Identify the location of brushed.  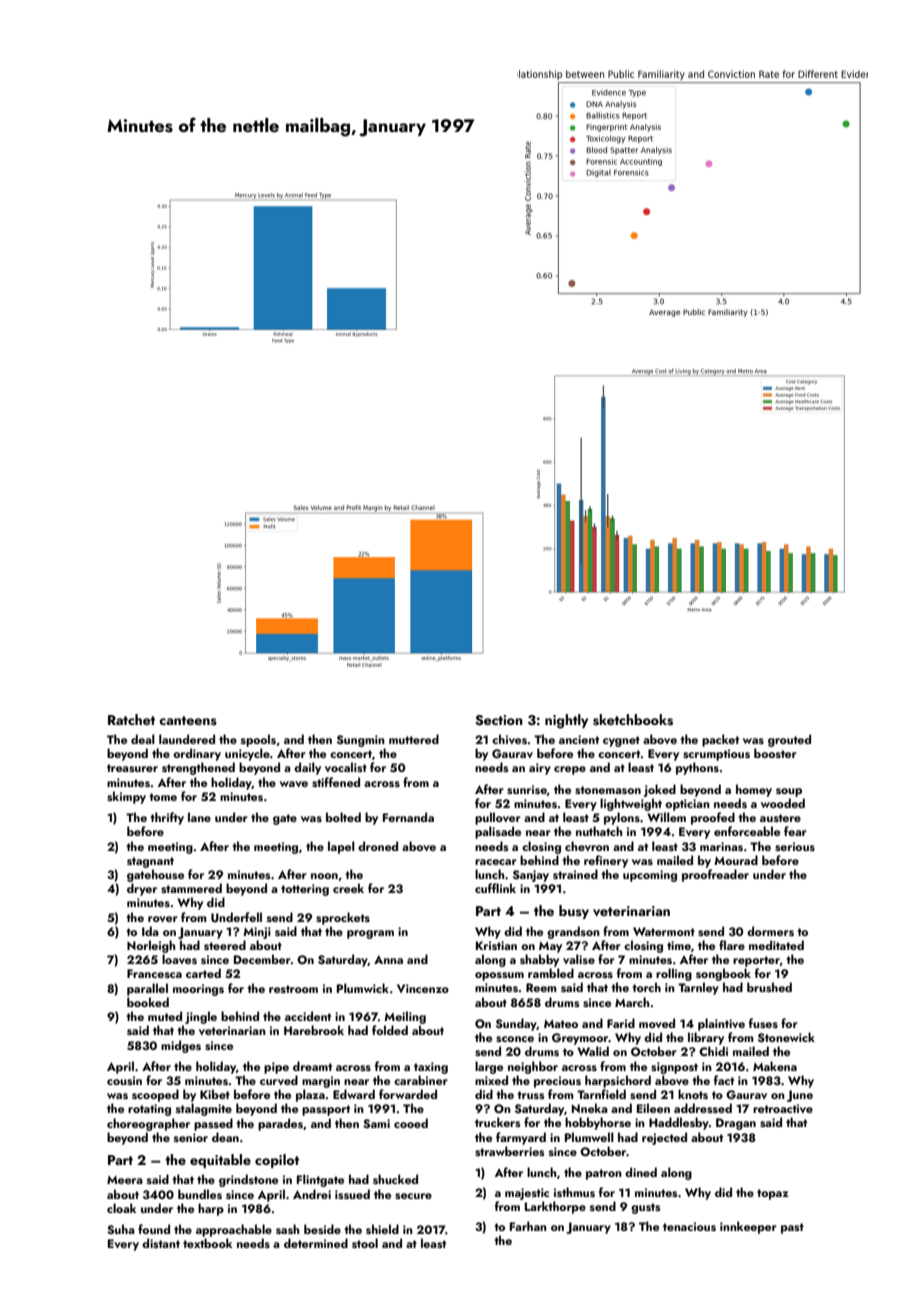
(769, 987).
